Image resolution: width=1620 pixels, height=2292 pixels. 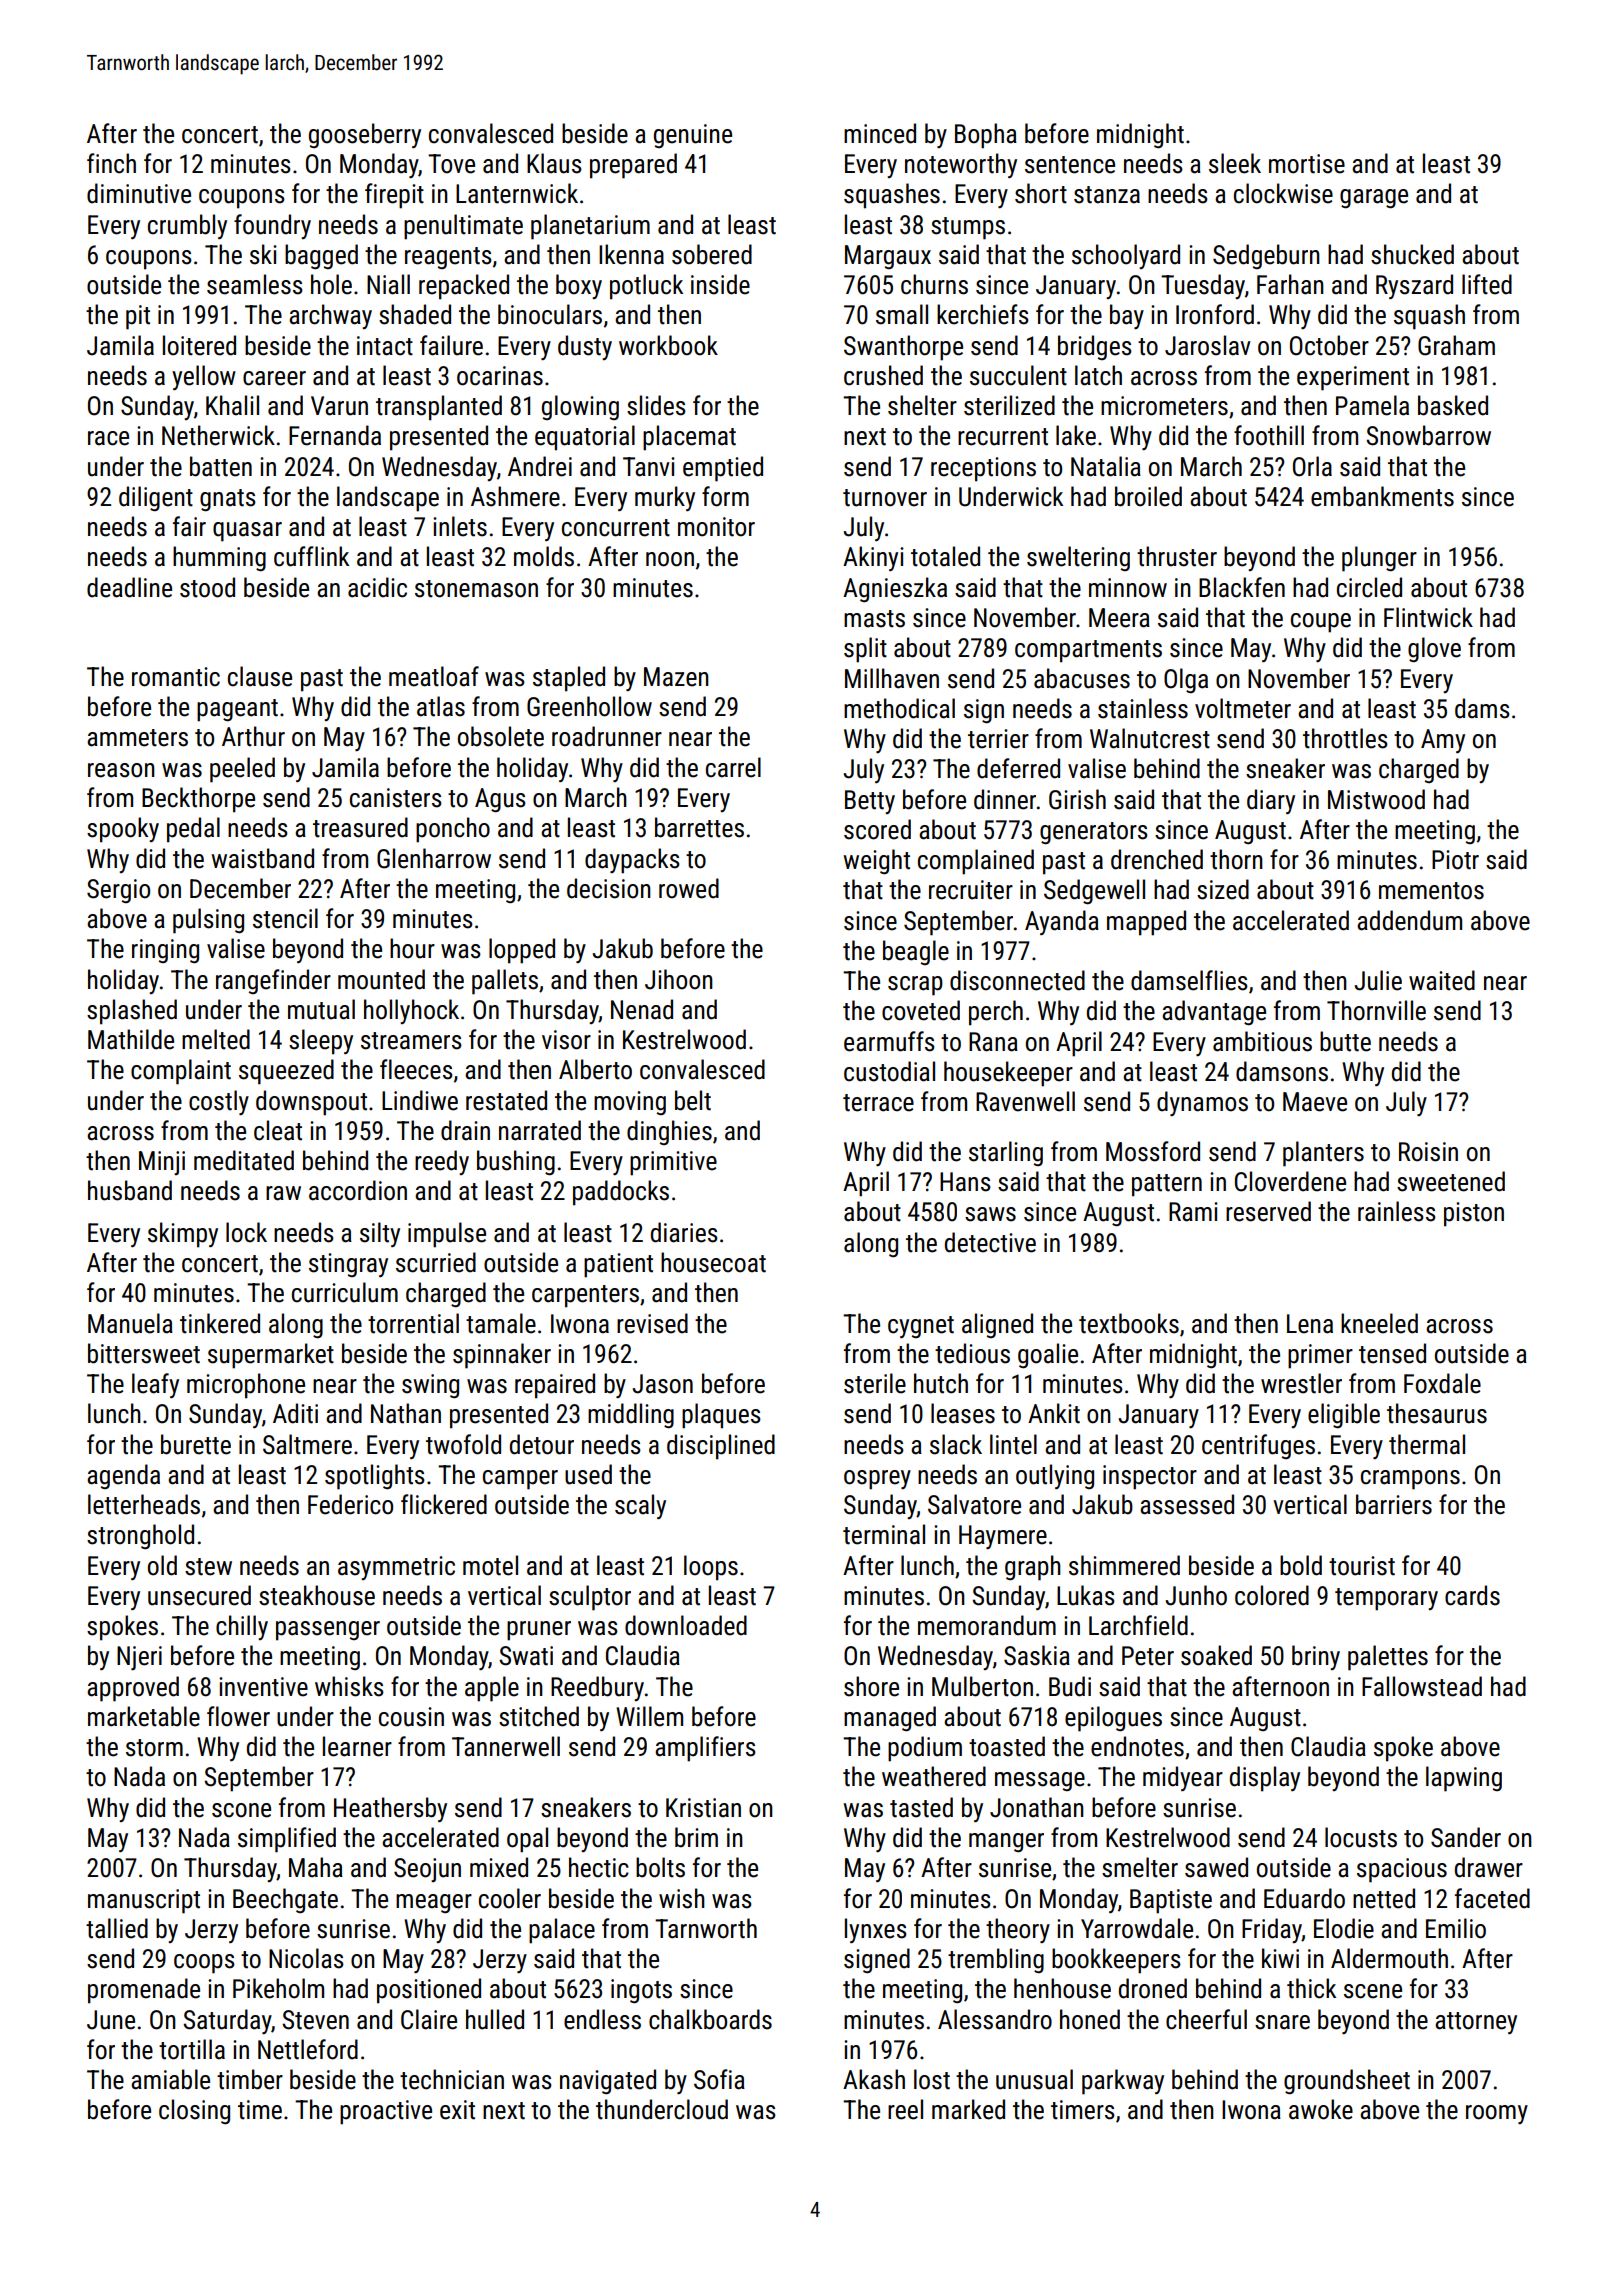 I want to click on mortise, so click(x=1307, y=164).
